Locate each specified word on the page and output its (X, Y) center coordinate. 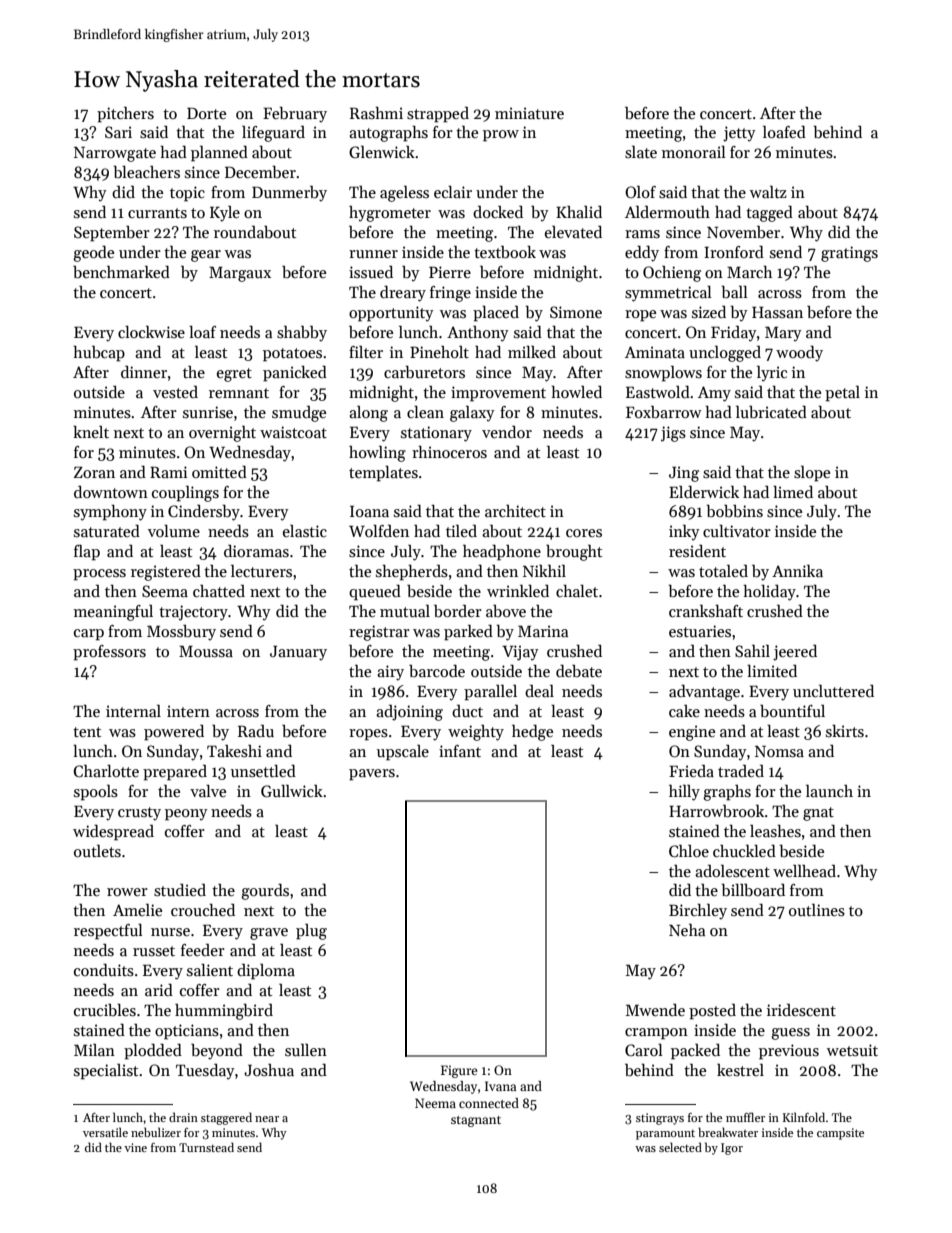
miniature (529, 113)
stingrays (660, 1119)
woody (799, 354)
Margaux (240, 274)
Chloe (689, 851)
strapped (438, 115)
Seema (165, 591)
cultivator (737, 531)
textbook (505, 252)
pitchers (125, 115)
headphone (502, 552)
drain (183, 1117)
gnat (818, 814)
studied (180, 890)
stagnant (476, 1121)
